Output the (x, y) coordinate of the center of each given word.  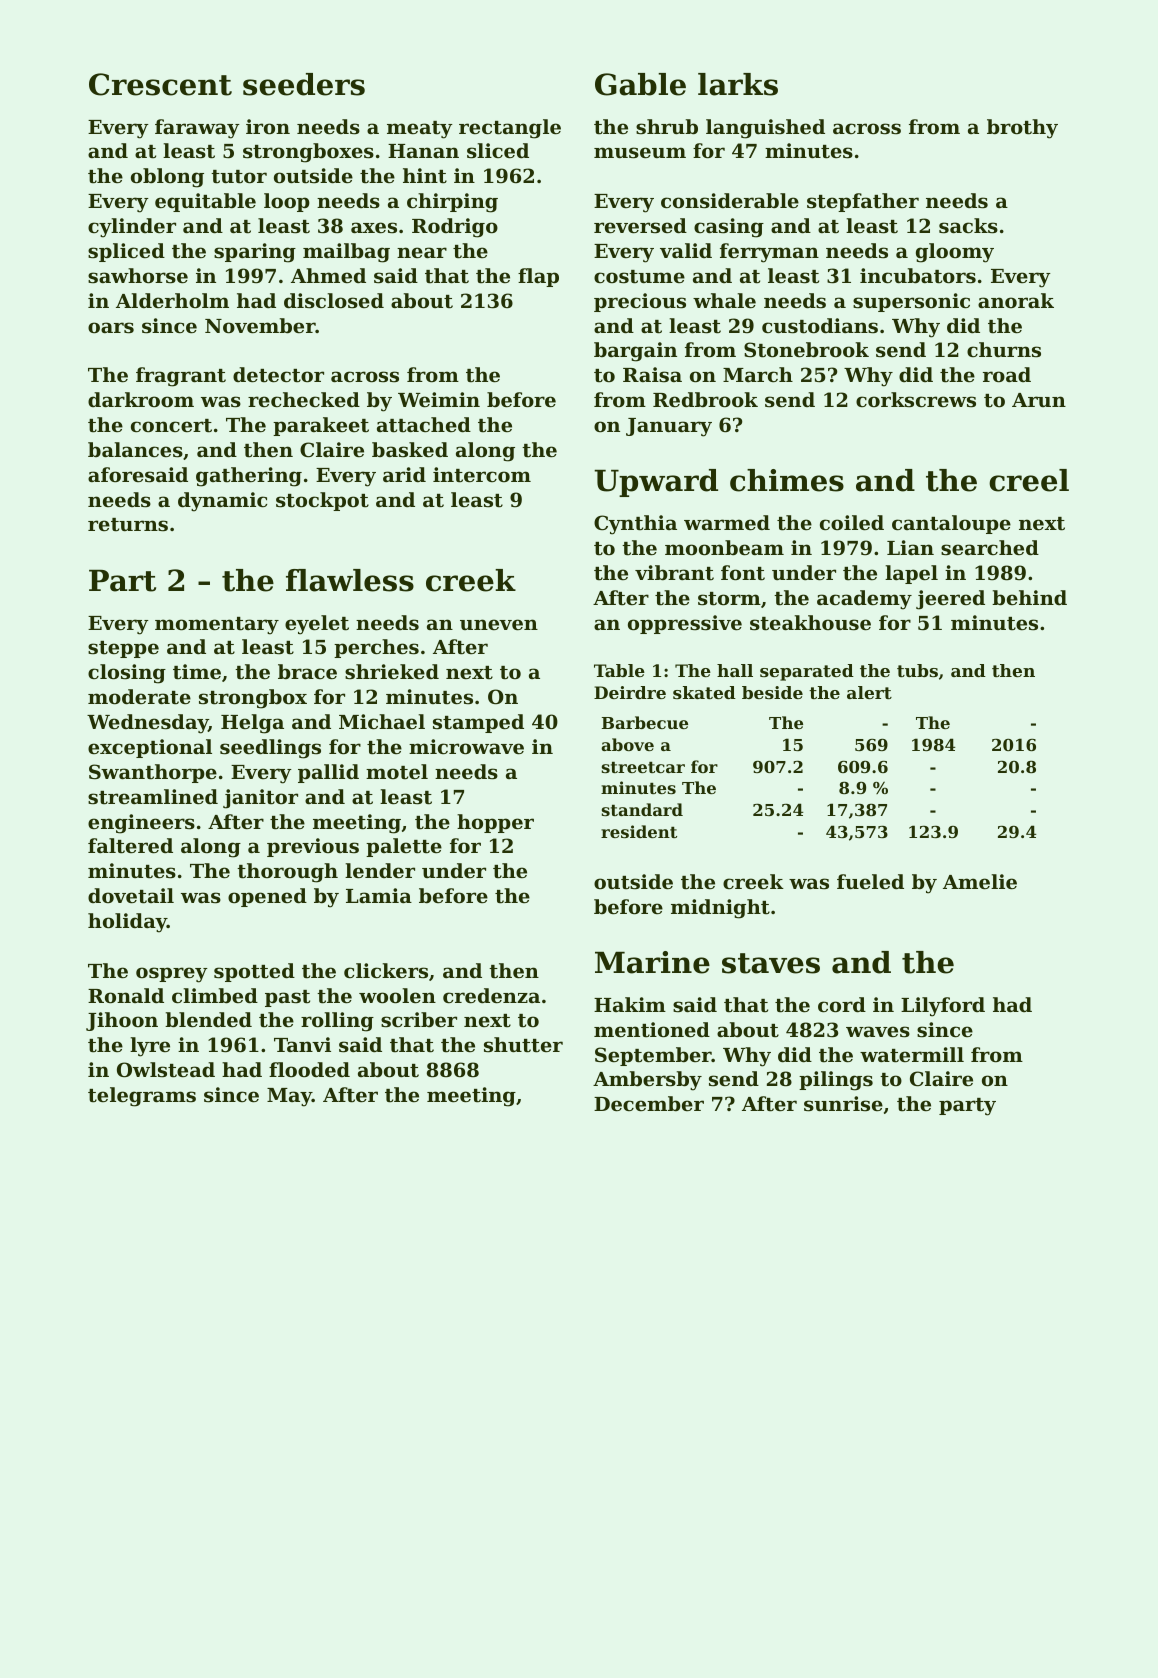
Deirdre (630, 692)
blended (208, 1019)
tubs (917, 670)
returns (128, 525)
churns (1004, 350)
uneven (499, 624)
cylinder (132, 228)
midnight (720, 909)
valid (686, 250)
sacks (968, 226)
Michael (382, 721)
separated (807, 672)
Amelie (980, 881)
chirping (452, 203)
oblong (167, 178)
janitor (260, 799)
